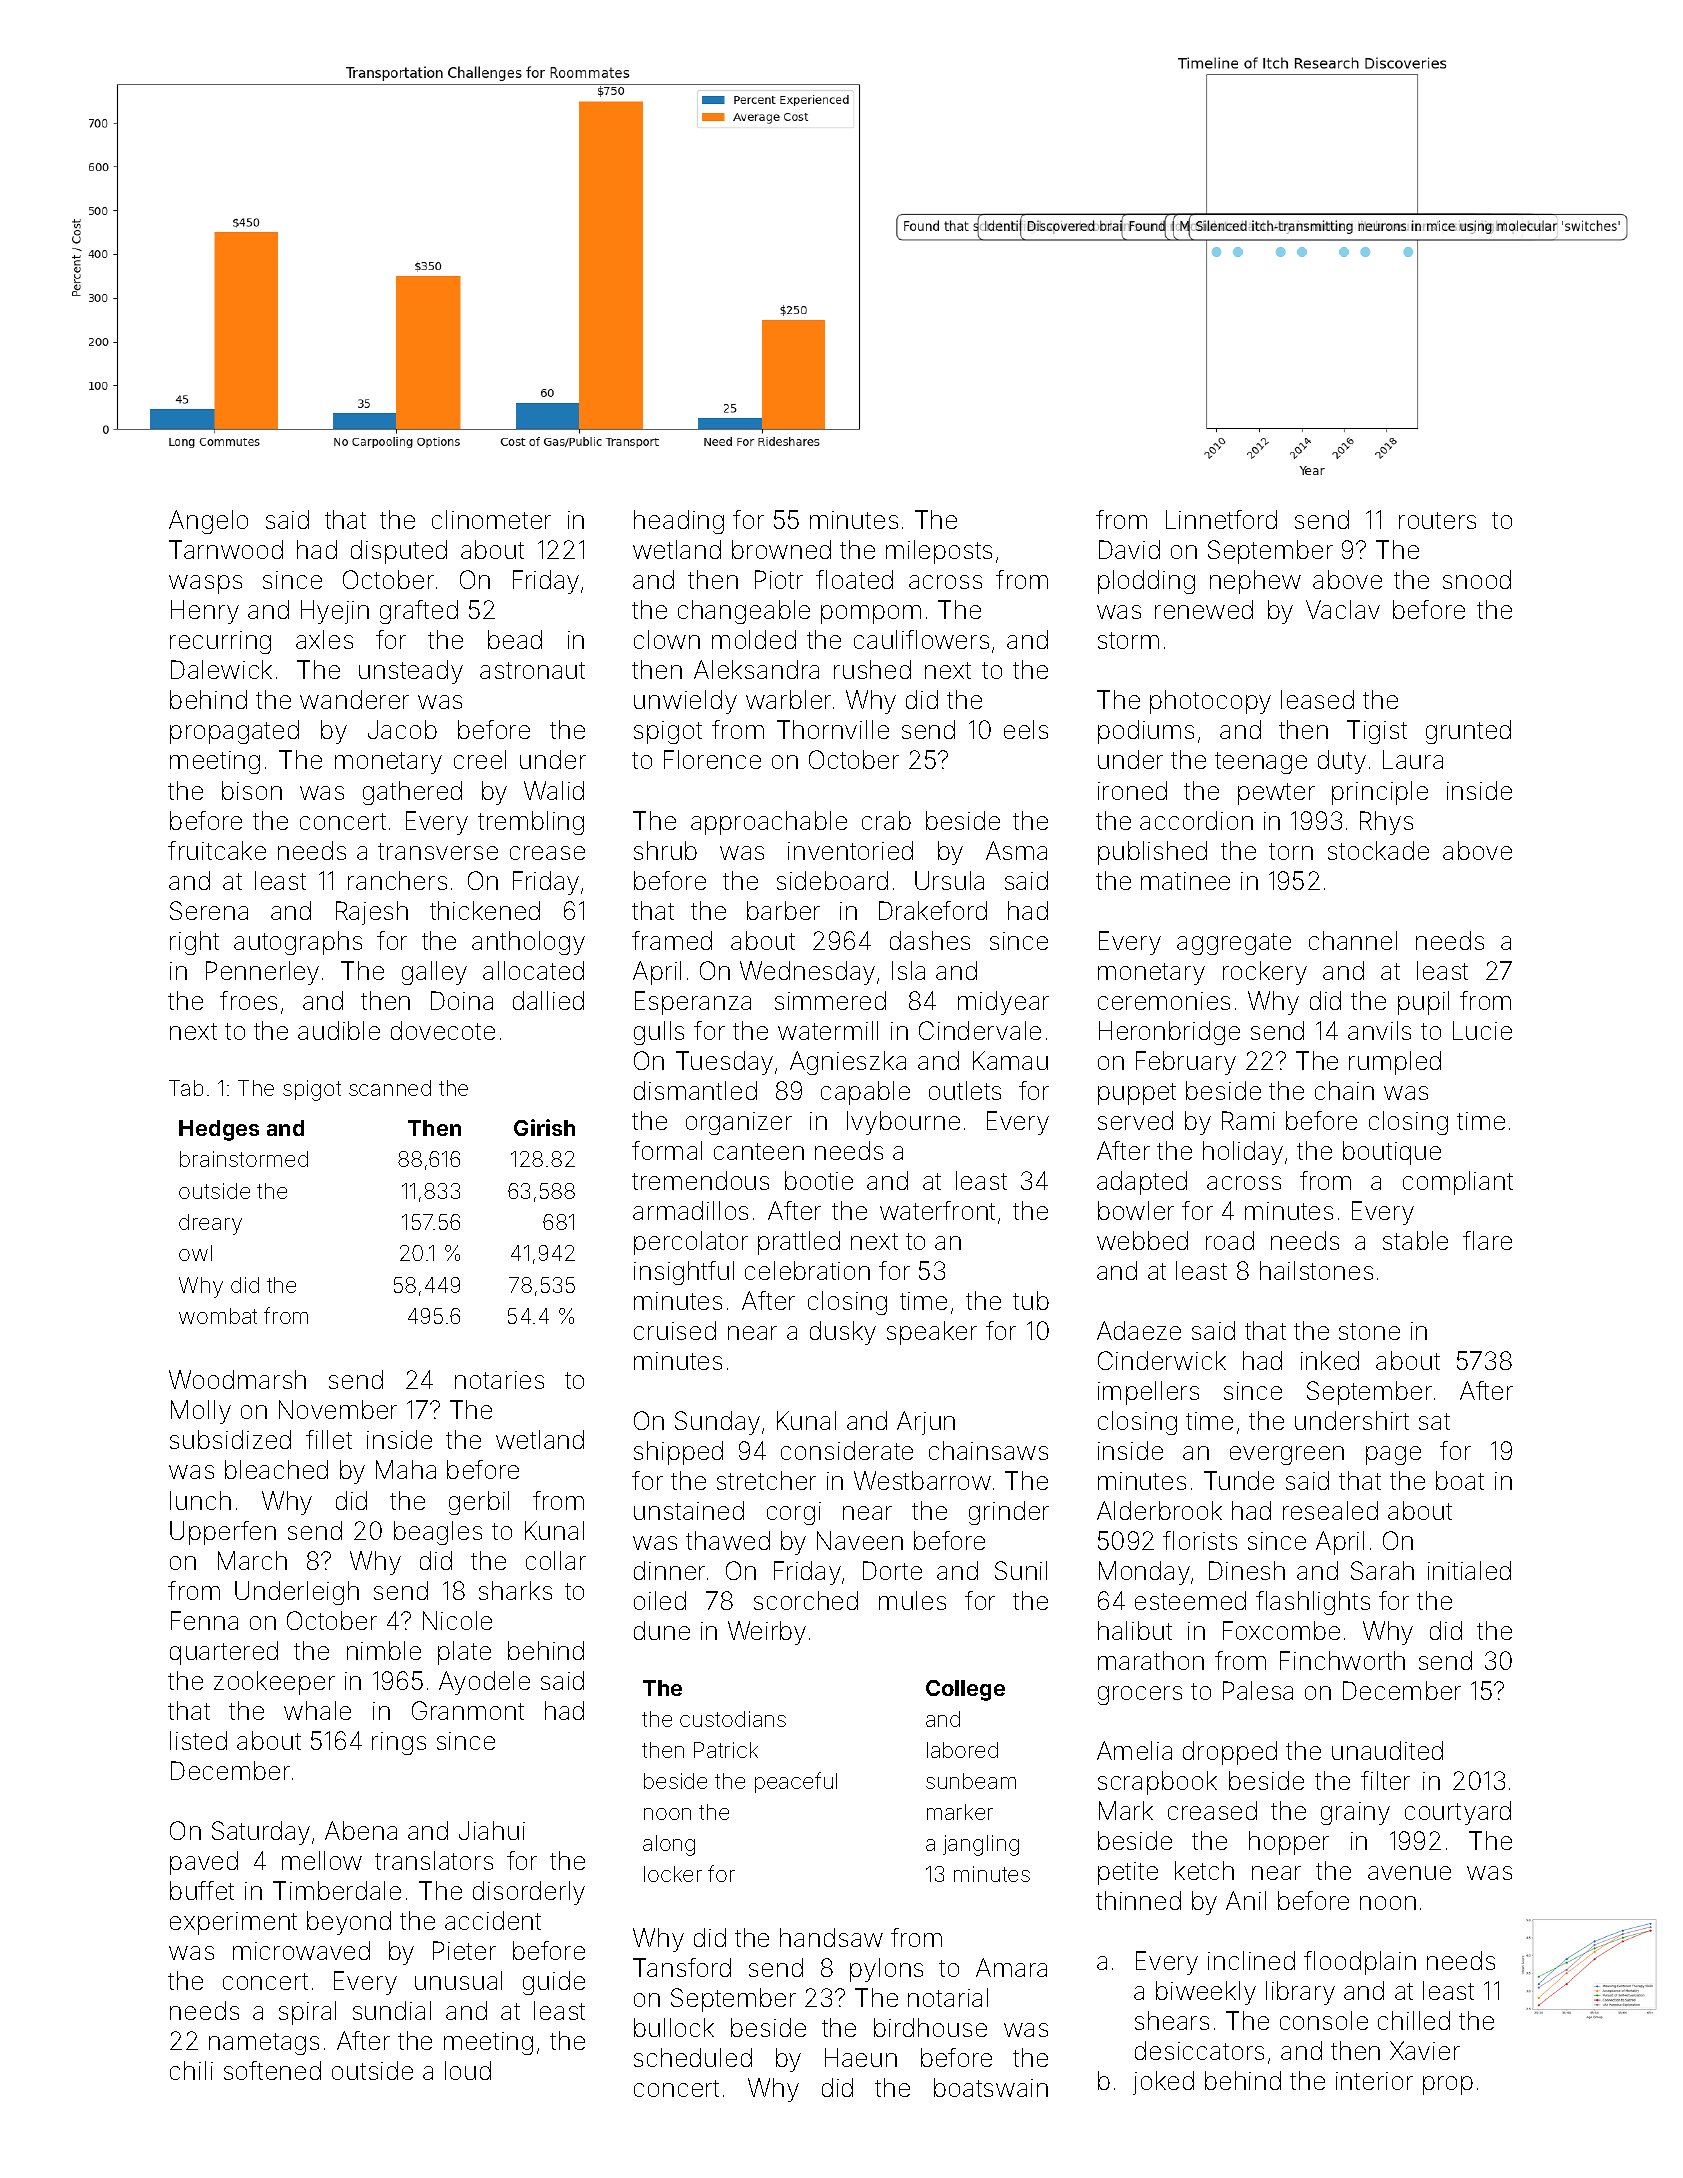 The width and height of the screenshot is (1683, 2178). What do you see at coordinates (1230, 1240) in the screenshot?
I see `road` at bounding box center [1230, 1240].
